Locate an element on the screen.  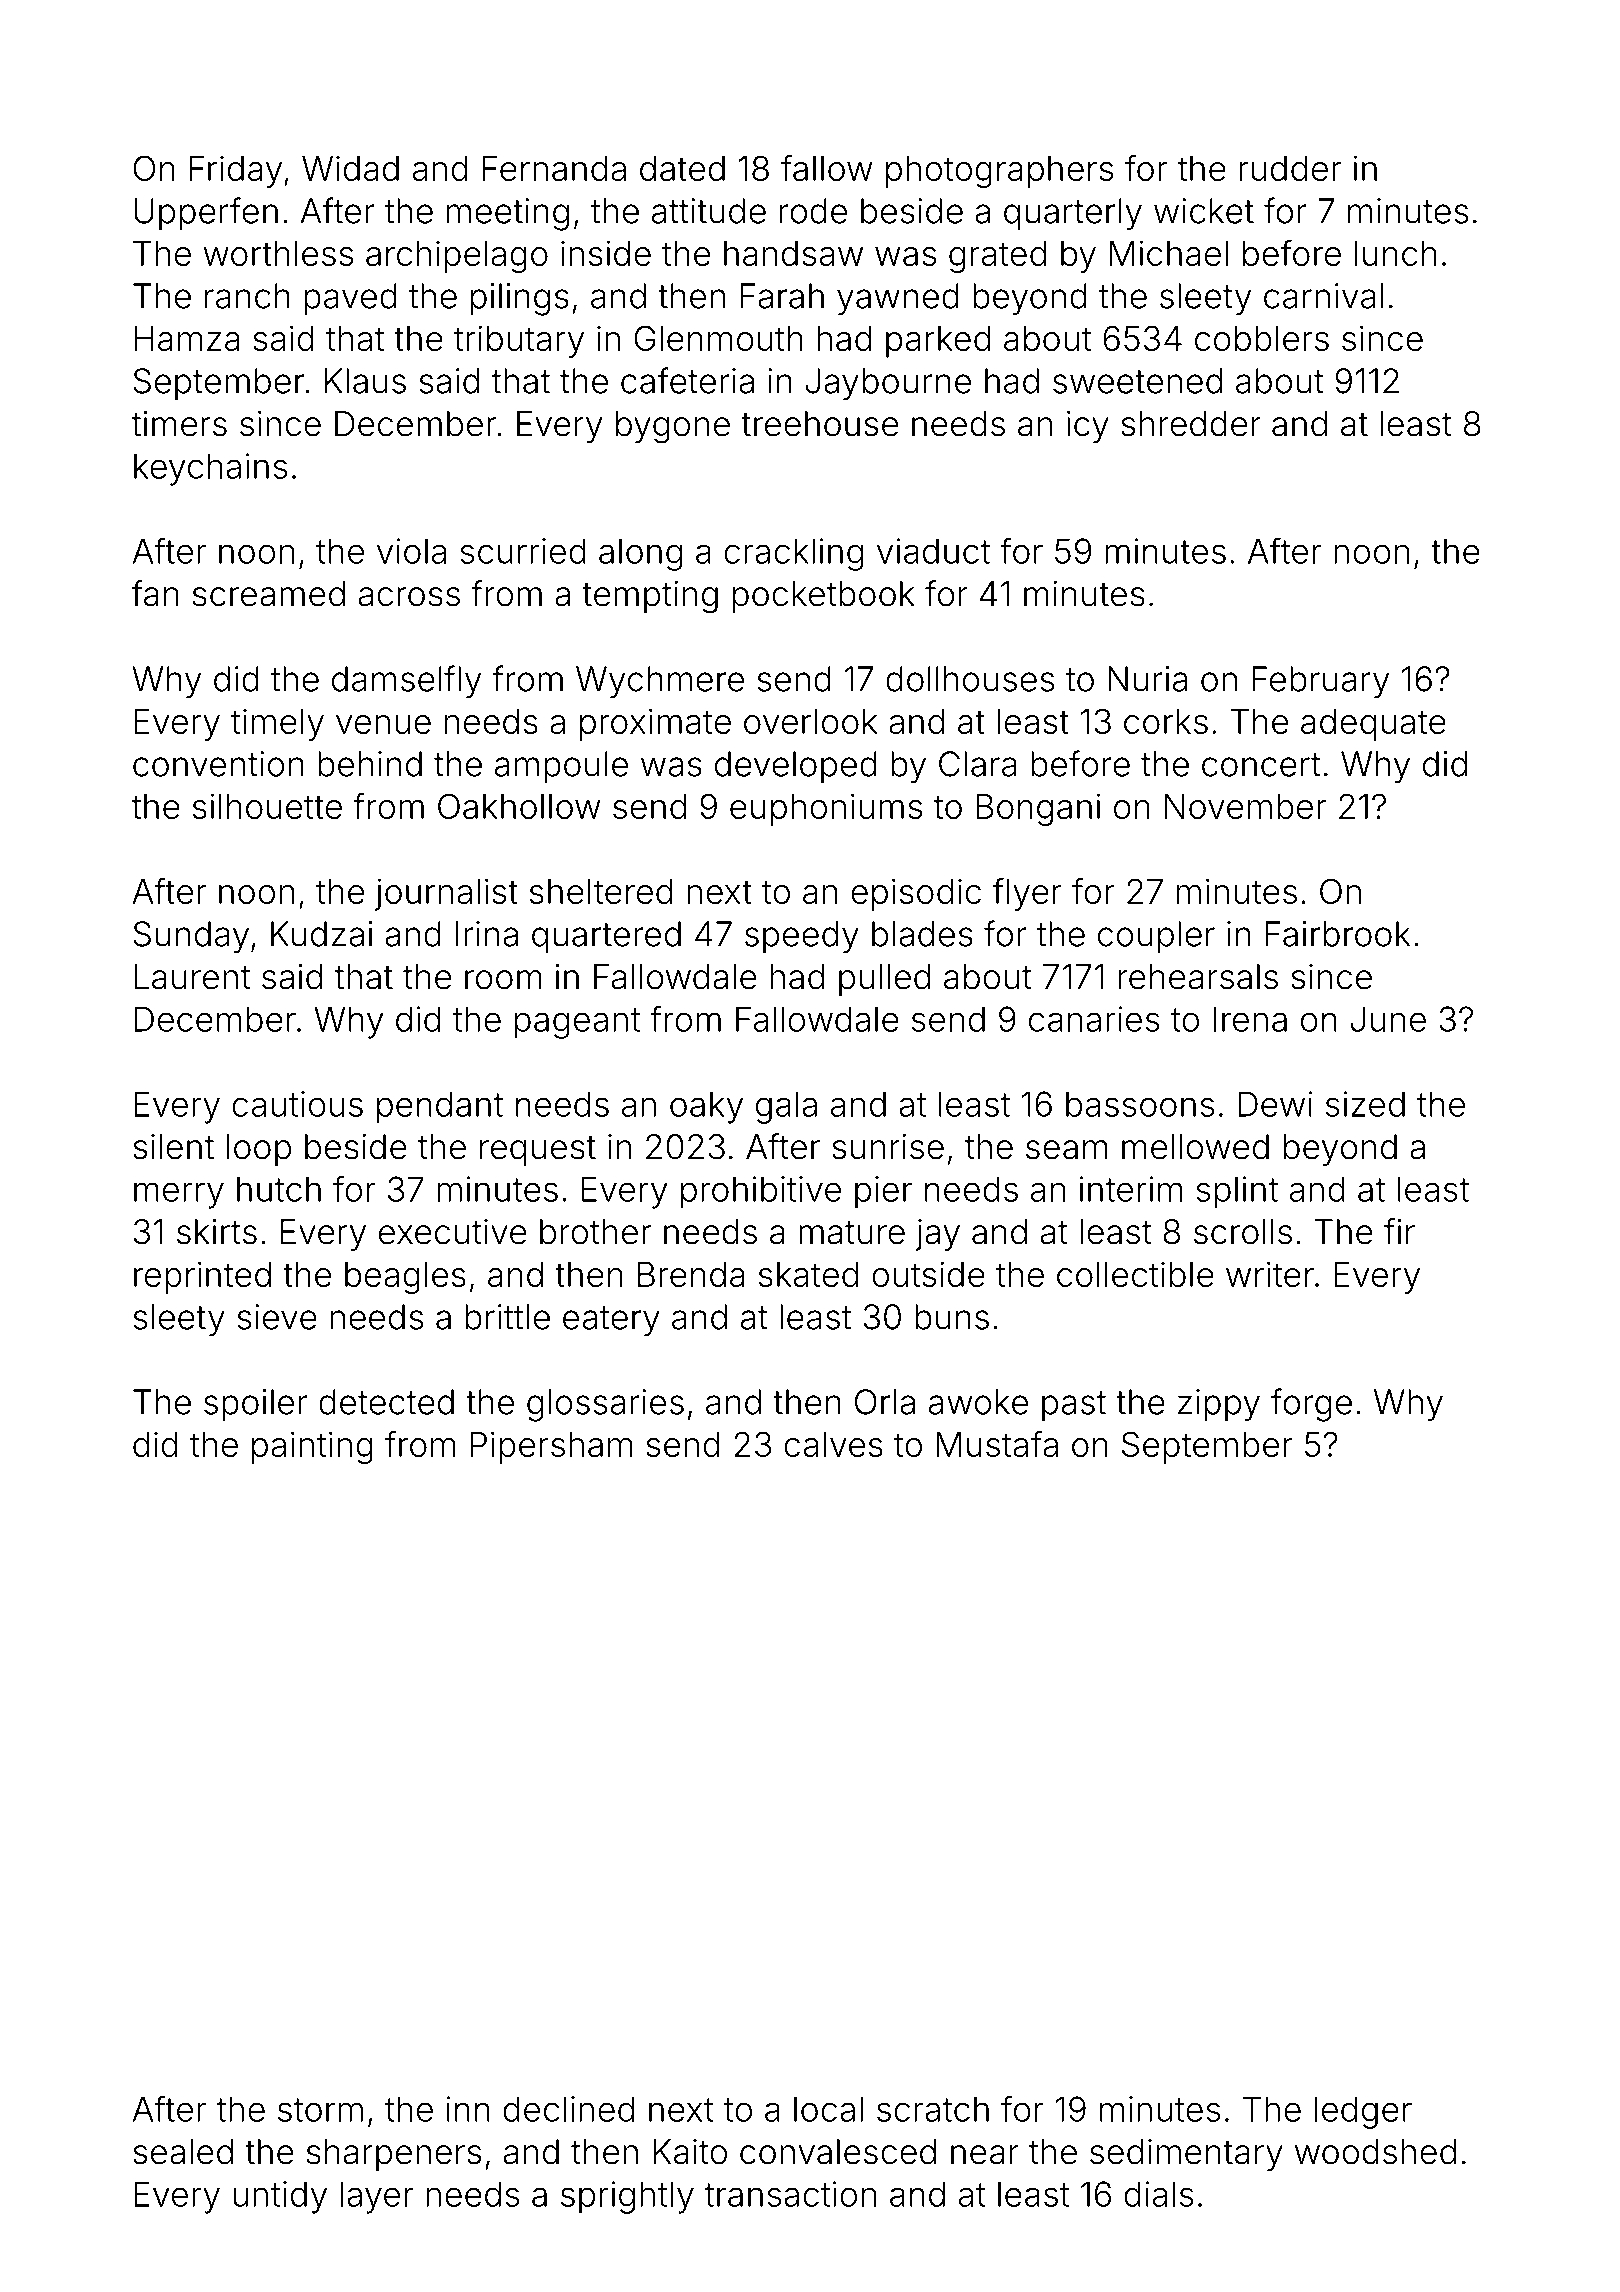
rudder is located at coordinates (1290, 168).
